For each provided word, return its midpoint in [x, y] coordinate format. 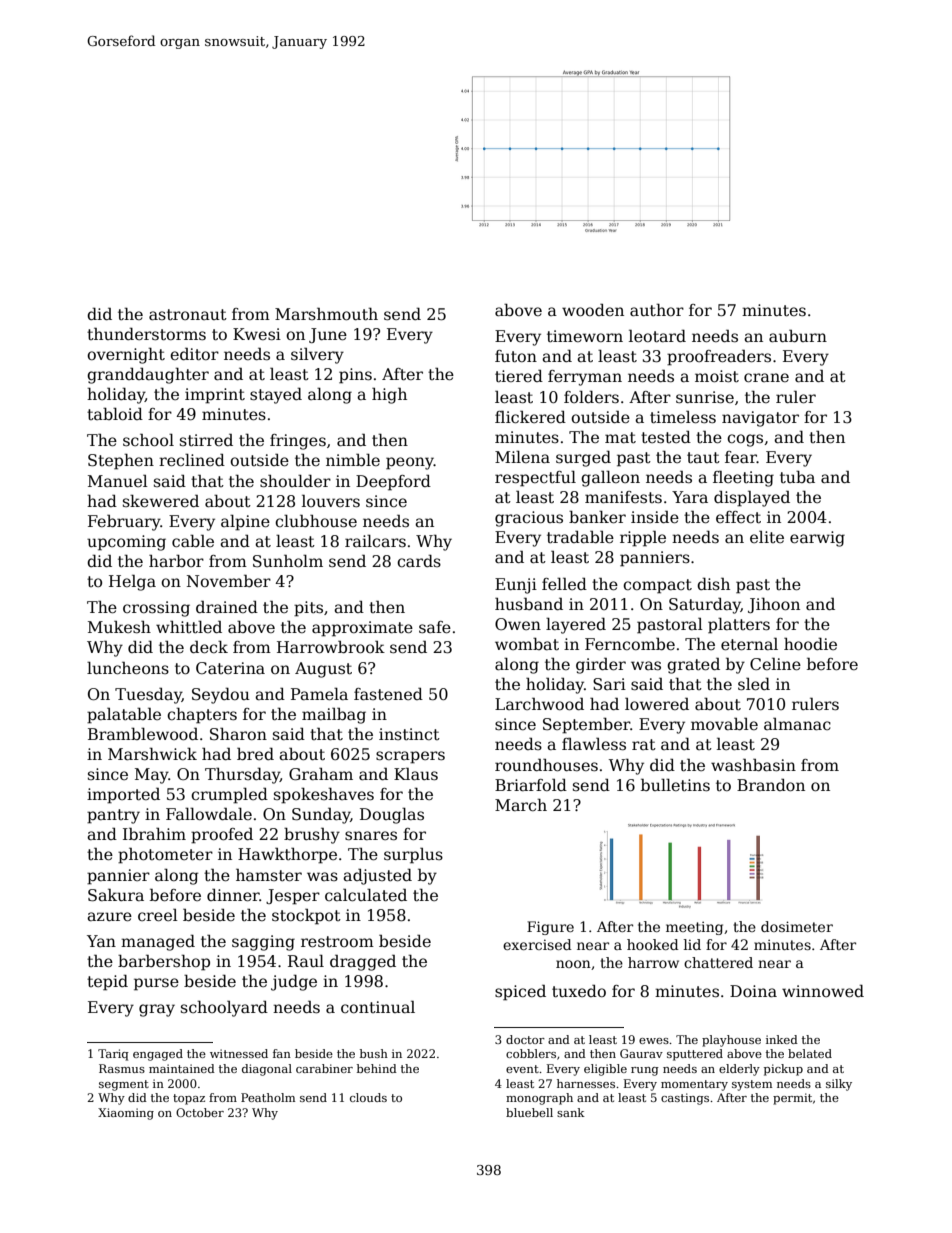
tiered [519, 376]
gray [157, 1010]
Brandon [771, 785]
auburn [798, 336]
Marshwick [152, 754]
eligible [605, 1070]
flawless [594, 744]
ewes [654, 1041]
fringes [298, 442]
